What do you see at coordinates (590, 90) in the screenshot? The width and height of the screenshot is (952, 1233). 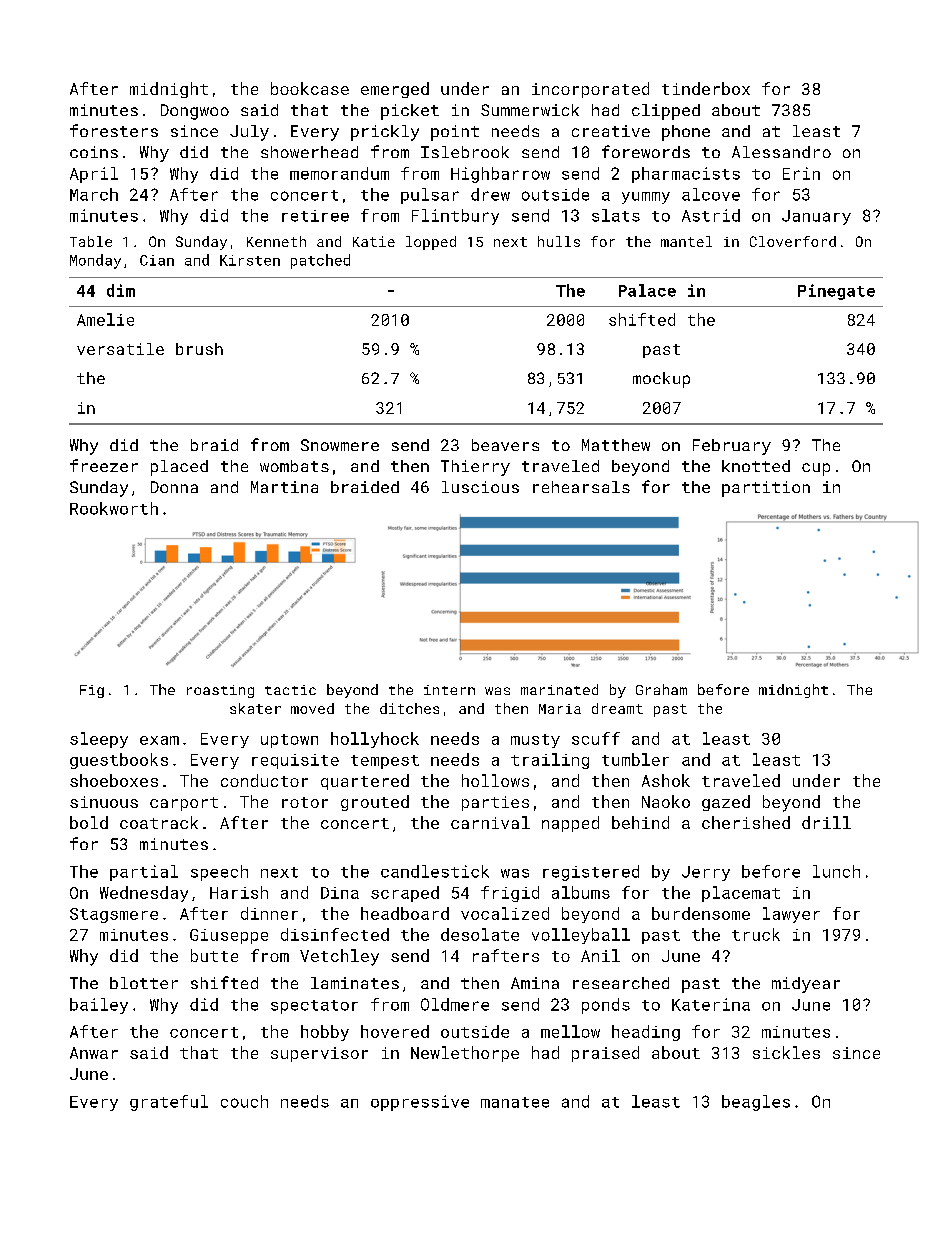 I see `incorporated` at bounding box center [590, 90].
